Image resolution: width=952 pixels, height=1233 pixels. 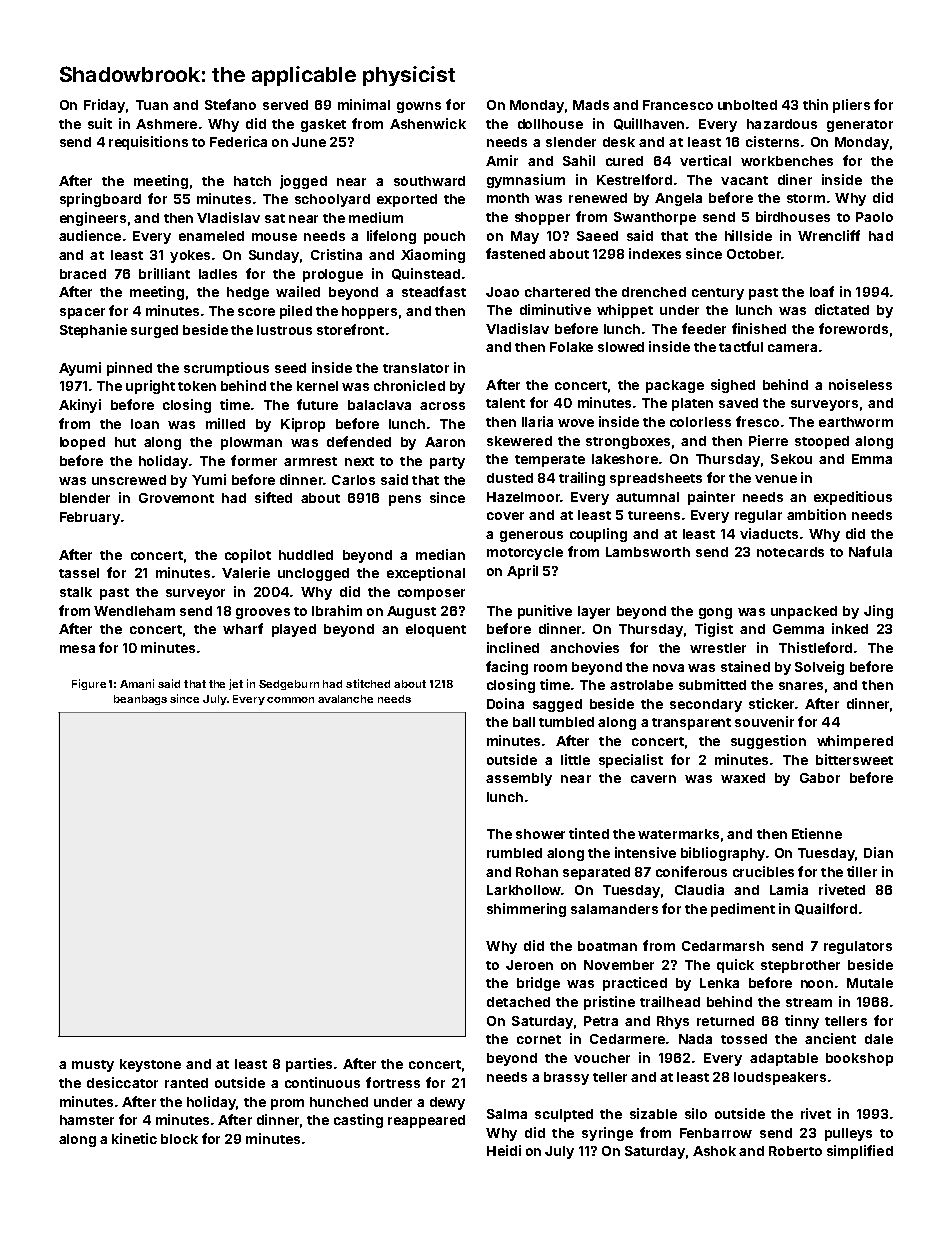 What do you see at coordinates (263, 613) in the image?
I see `grooves` at bounding box center [263, 613].
